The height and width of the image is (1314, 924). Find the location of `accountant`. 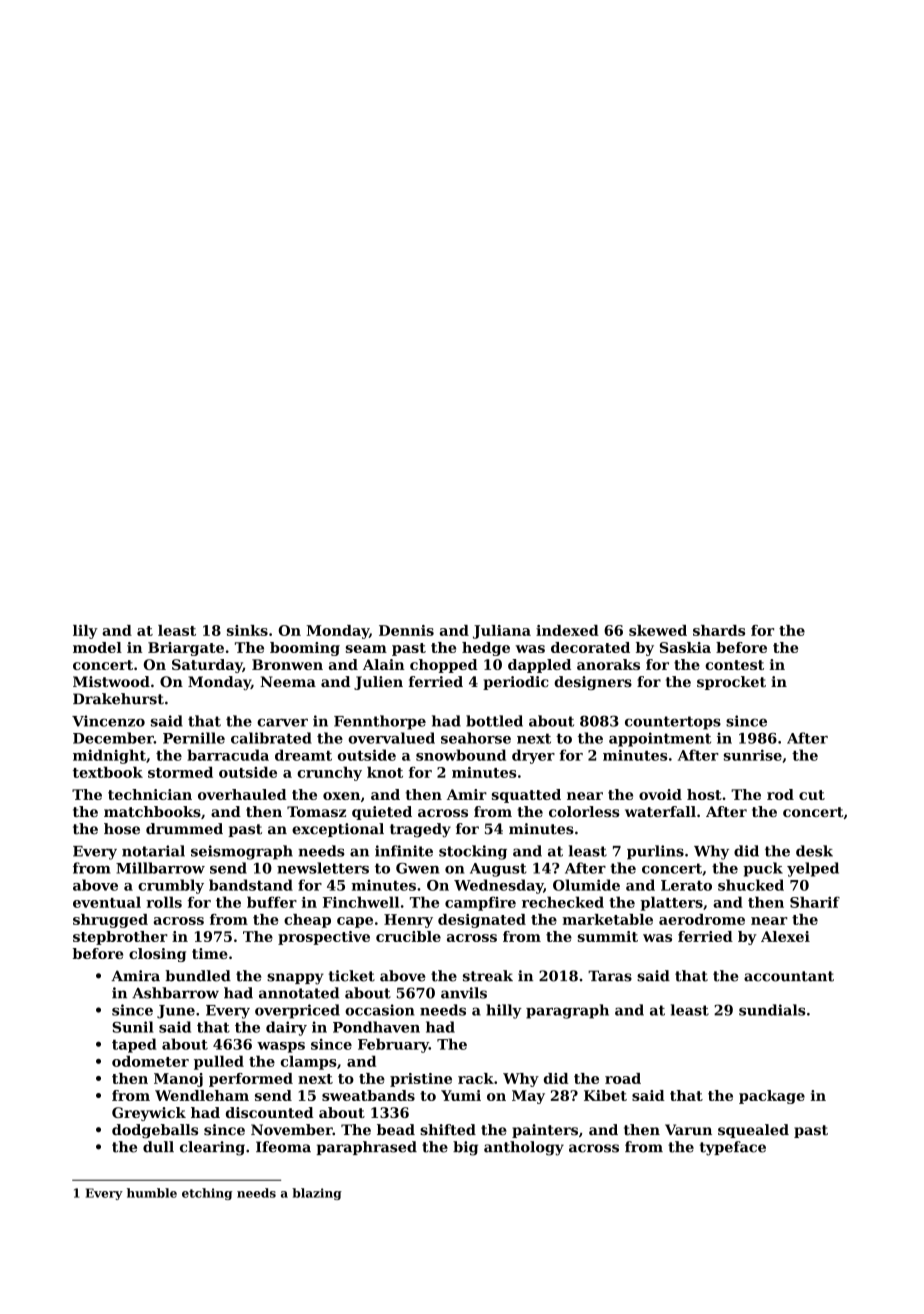

accountant is located at coordinates (789, 976).
